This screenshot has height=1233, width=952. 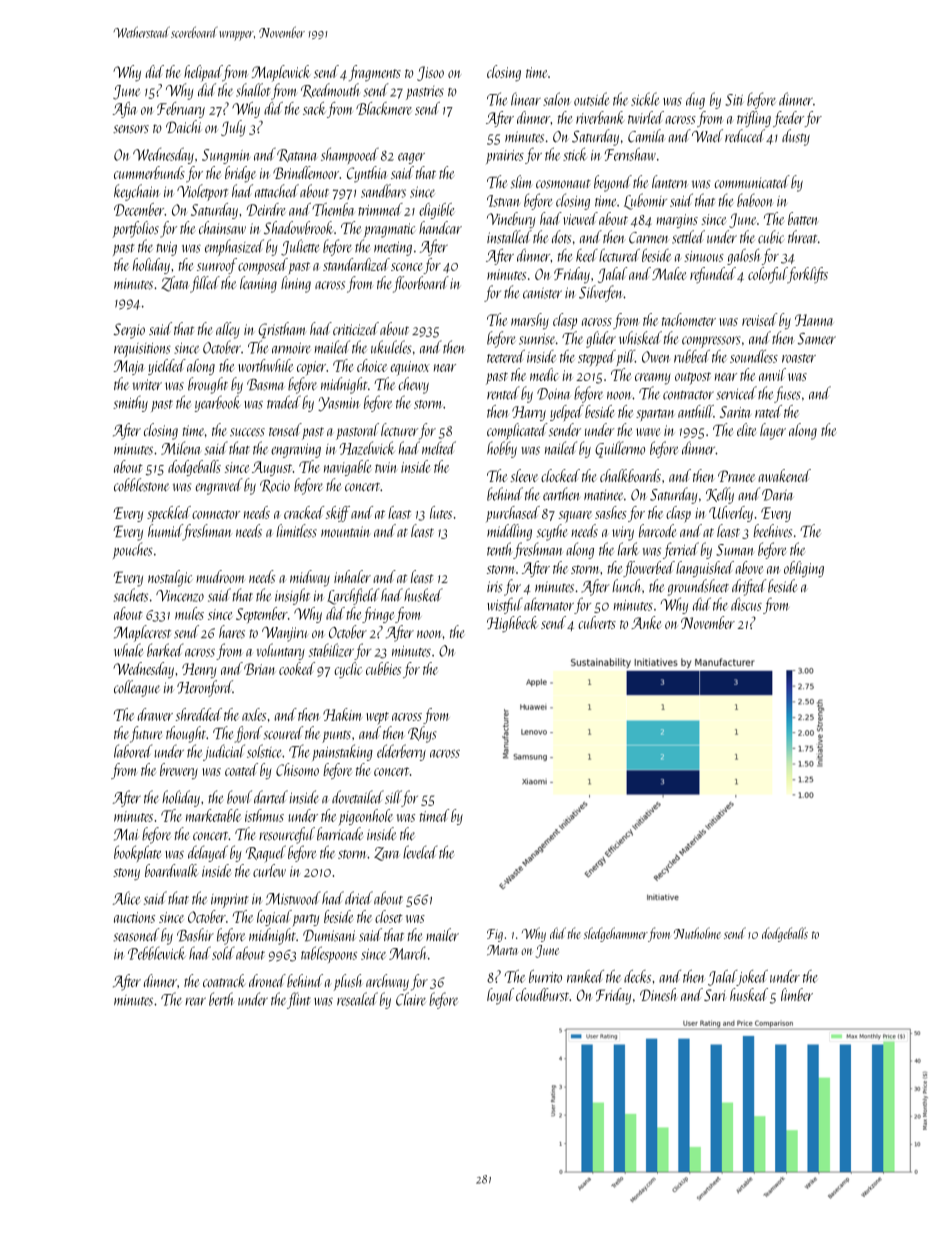 I want to click on Jisoo, so click(x=430, y=73).
